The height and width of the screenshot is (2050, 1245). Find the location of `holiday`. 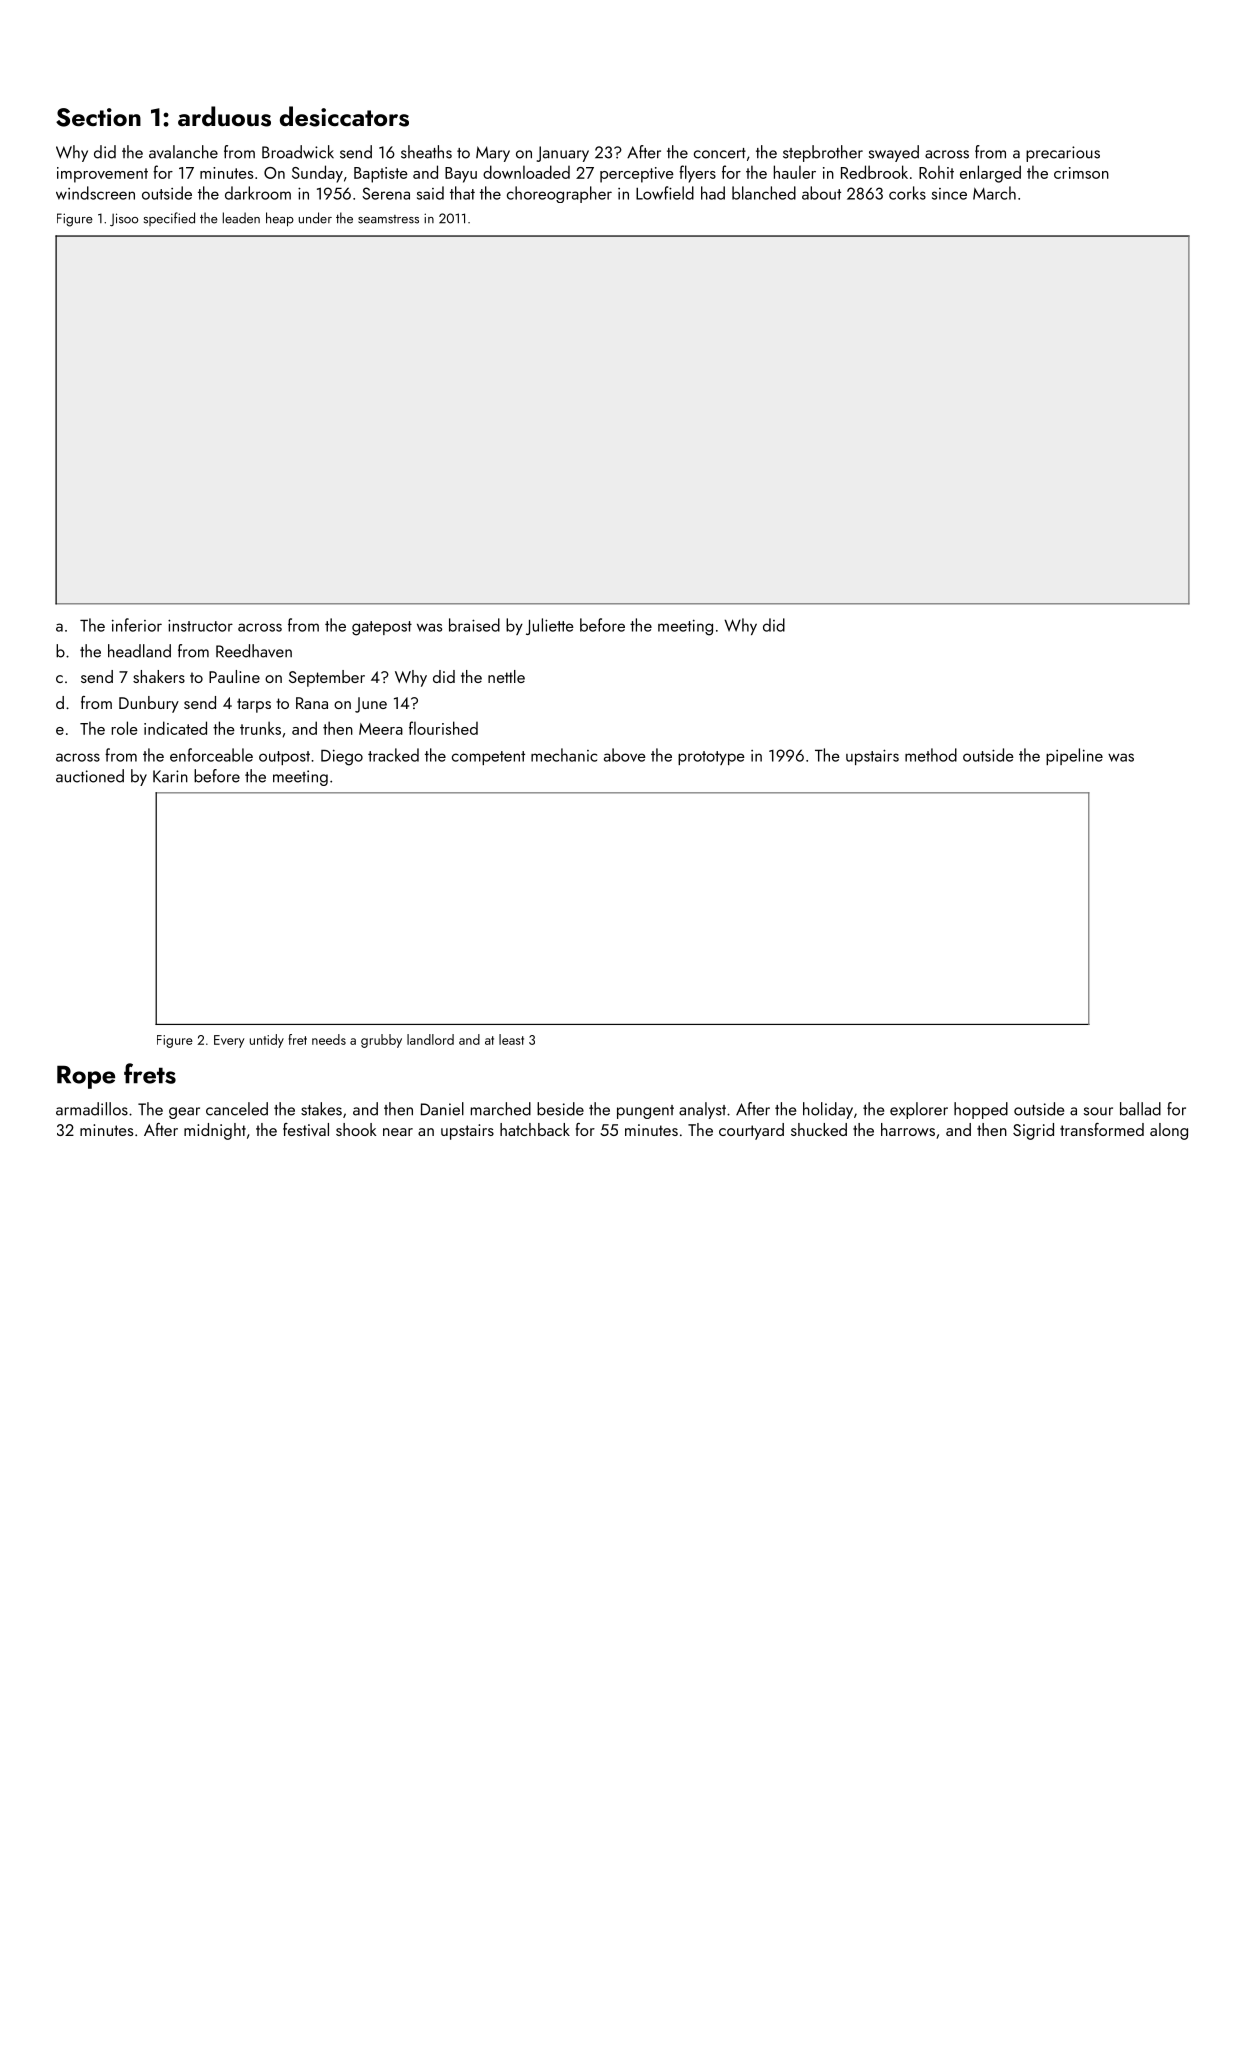

holiday is located at coordinates (828, 1110).
